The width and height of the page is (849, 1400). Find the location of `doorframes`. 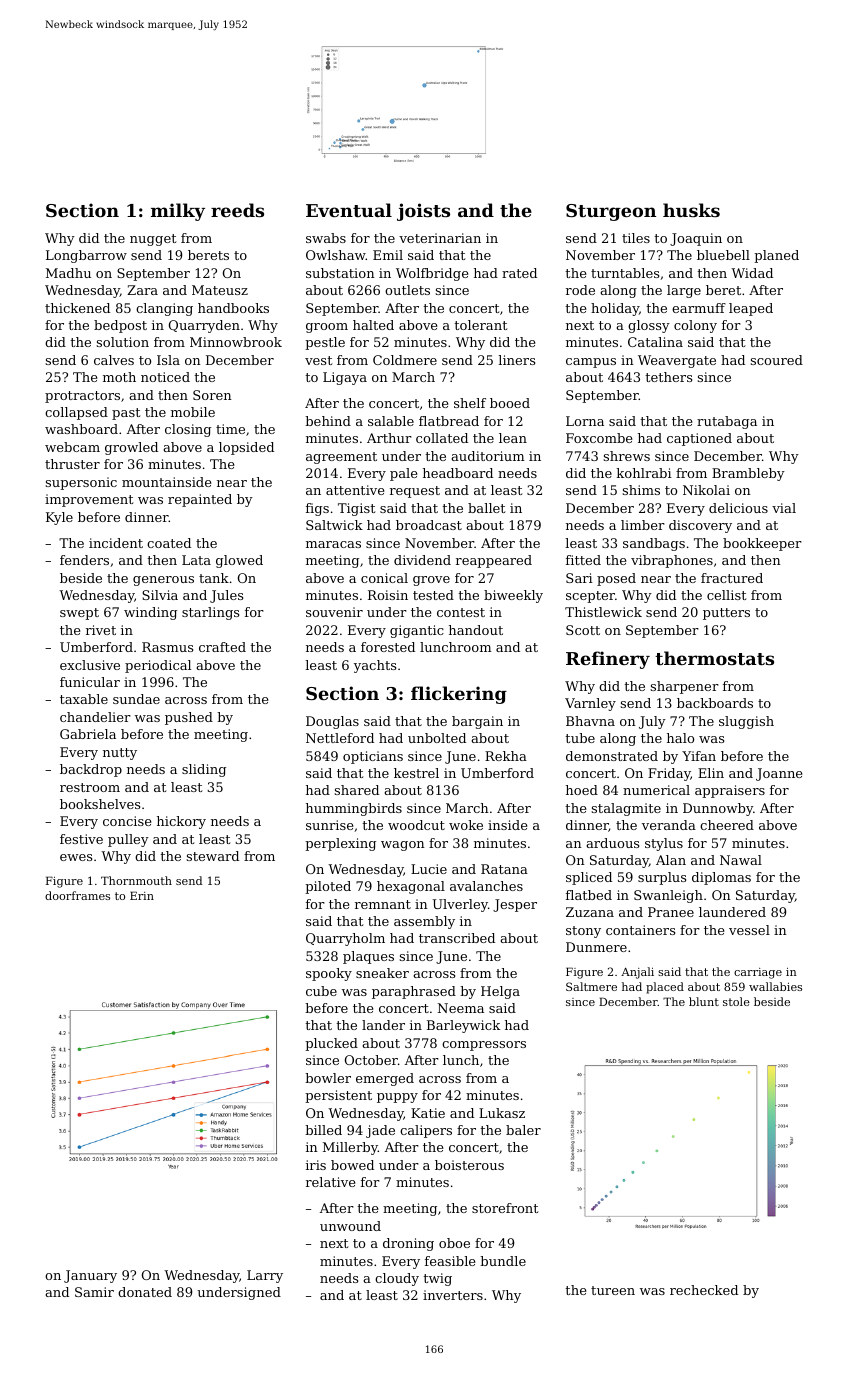

doorframes is located at coordinates (77, 895).
